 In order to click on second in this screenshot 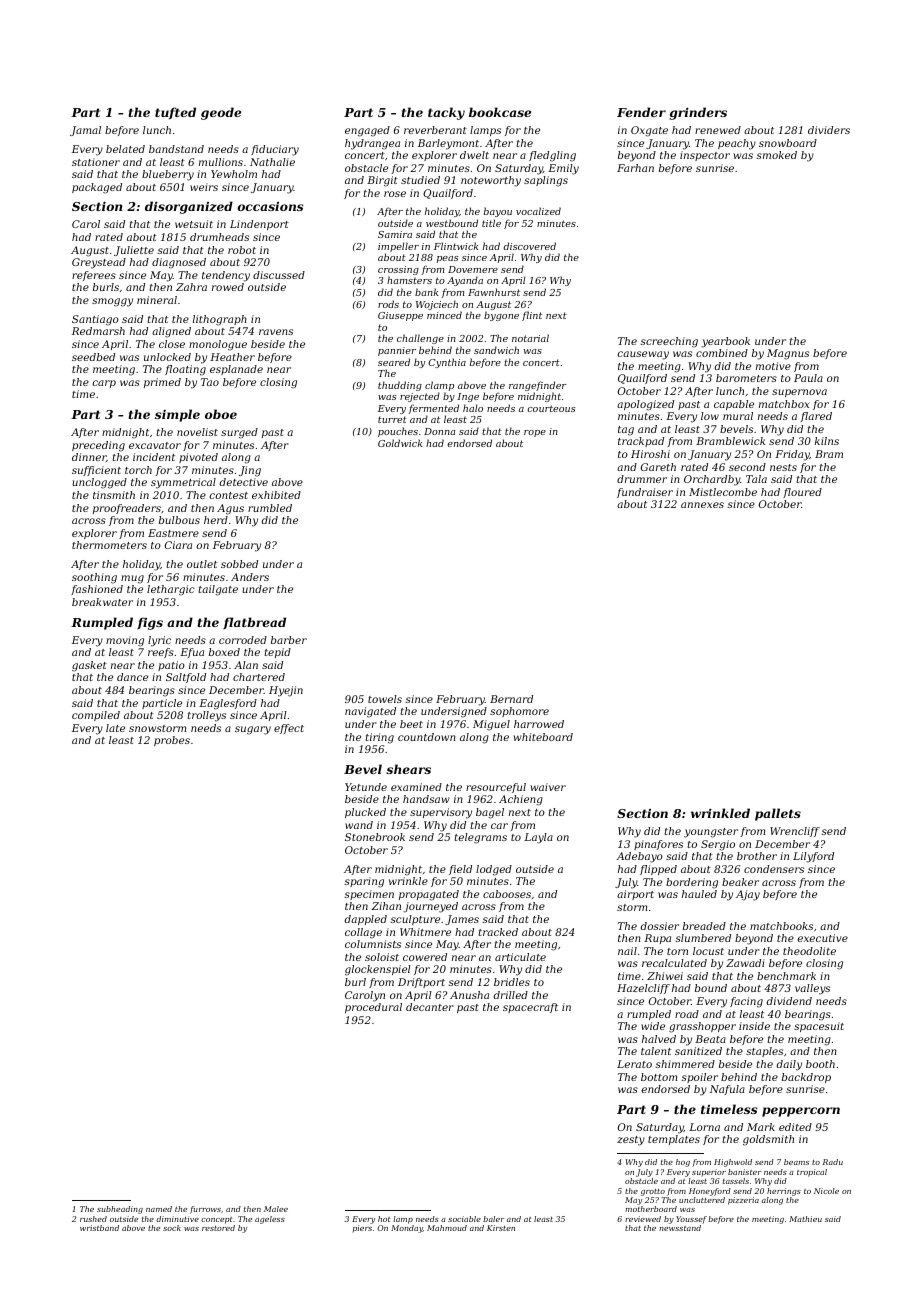, I will do `click(747, 467)`.
